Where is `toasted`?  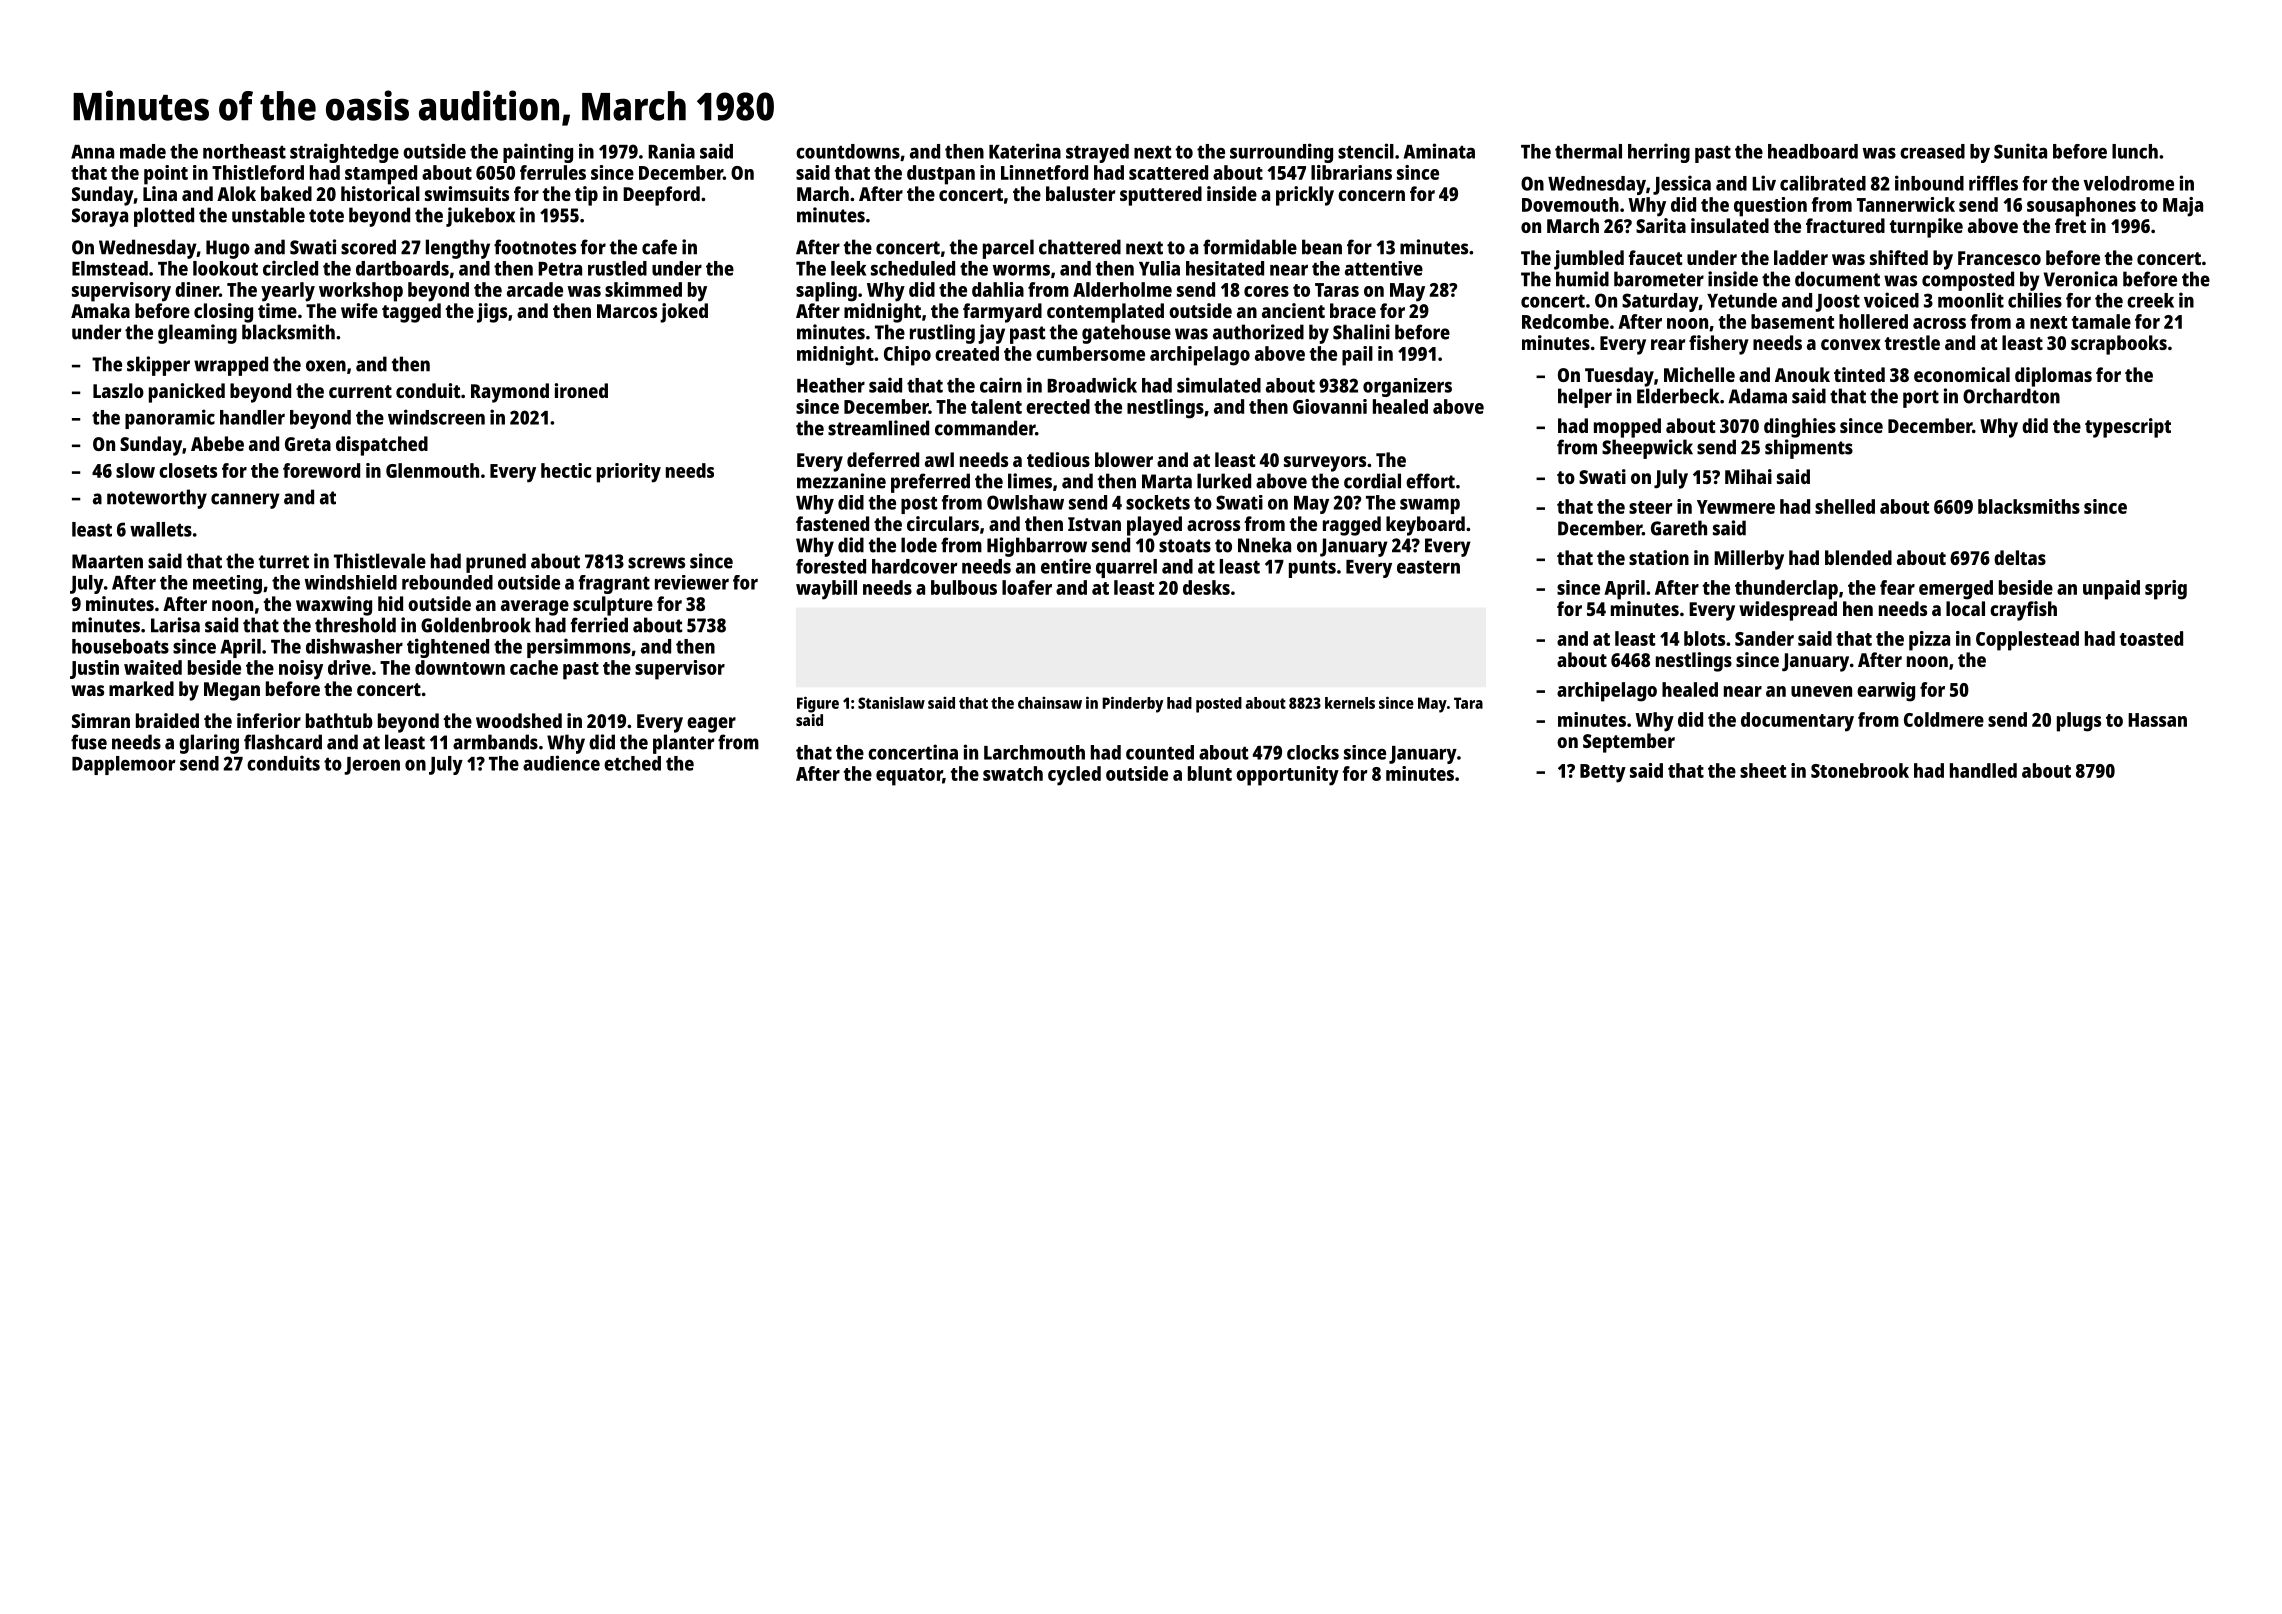
toasted is located at coordinates (2151, 638).
